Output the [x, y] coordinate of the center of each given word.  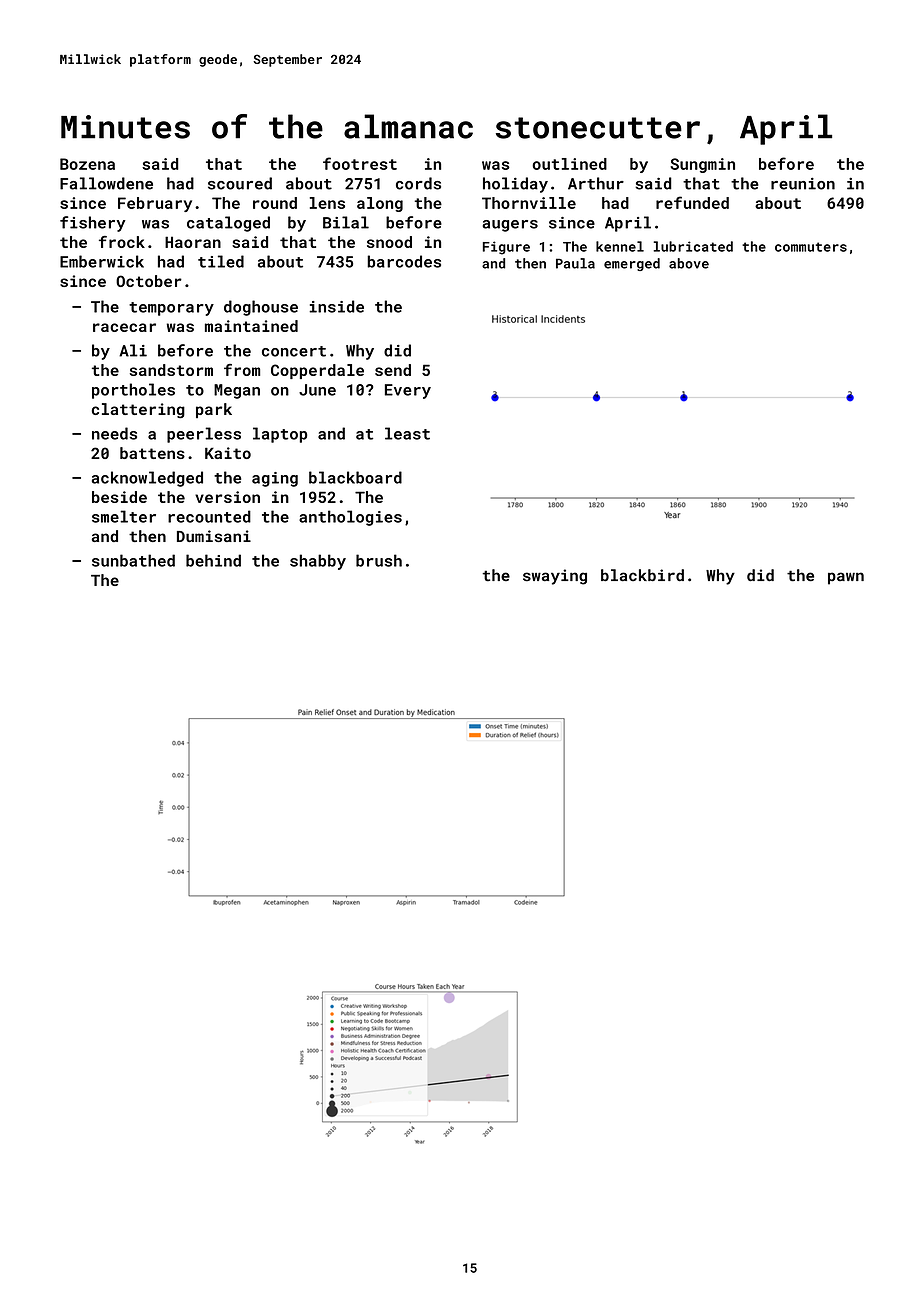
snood [389, 242]
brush [379, 560]
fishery [93, 224]
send [393, 370]
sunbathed [133, 560]
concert [294, 351]
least [407, 433]
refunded [692, 202]
